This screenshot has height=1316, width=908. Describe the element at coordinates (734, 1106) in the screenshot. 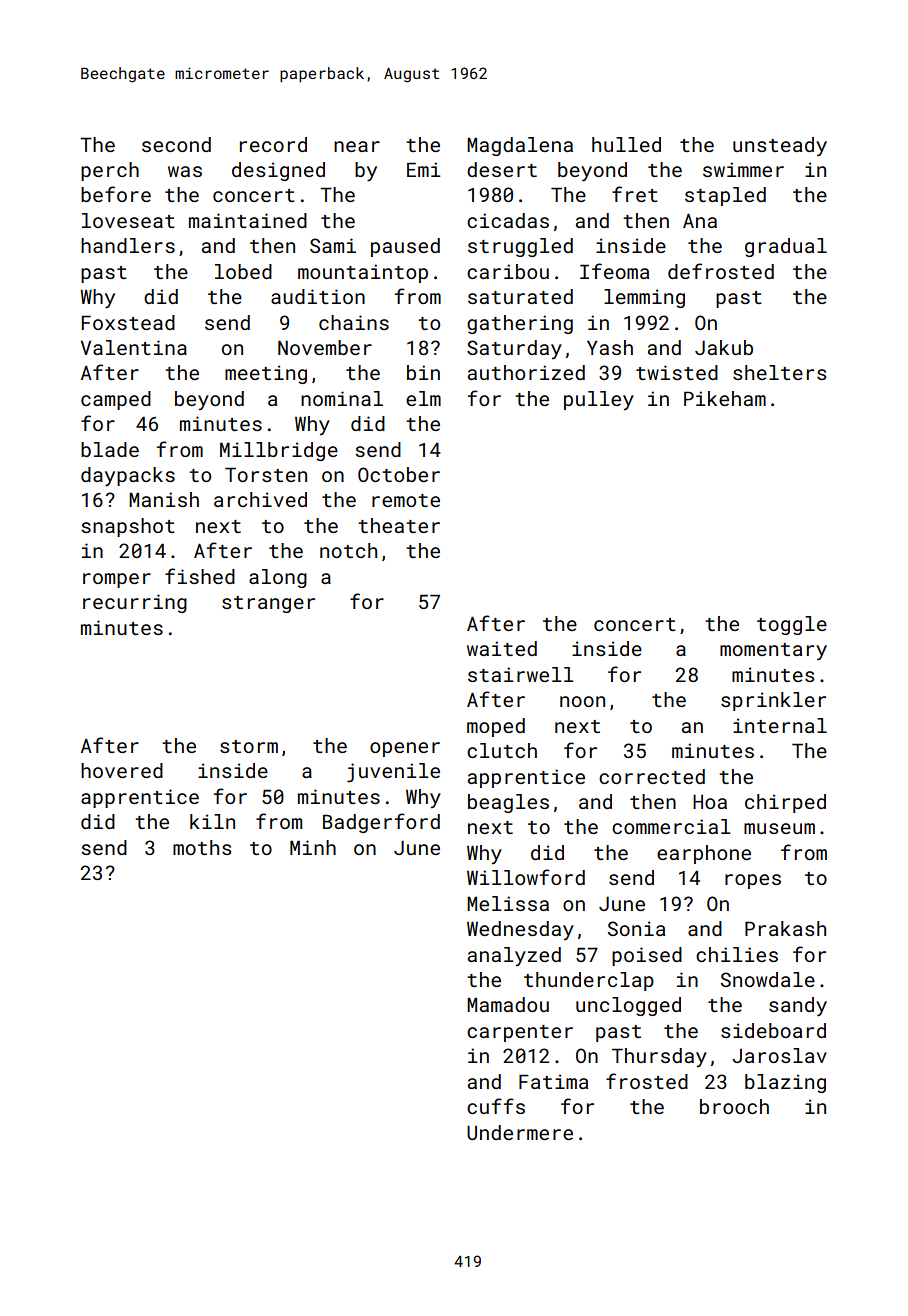

I see `brooch` at that location.
